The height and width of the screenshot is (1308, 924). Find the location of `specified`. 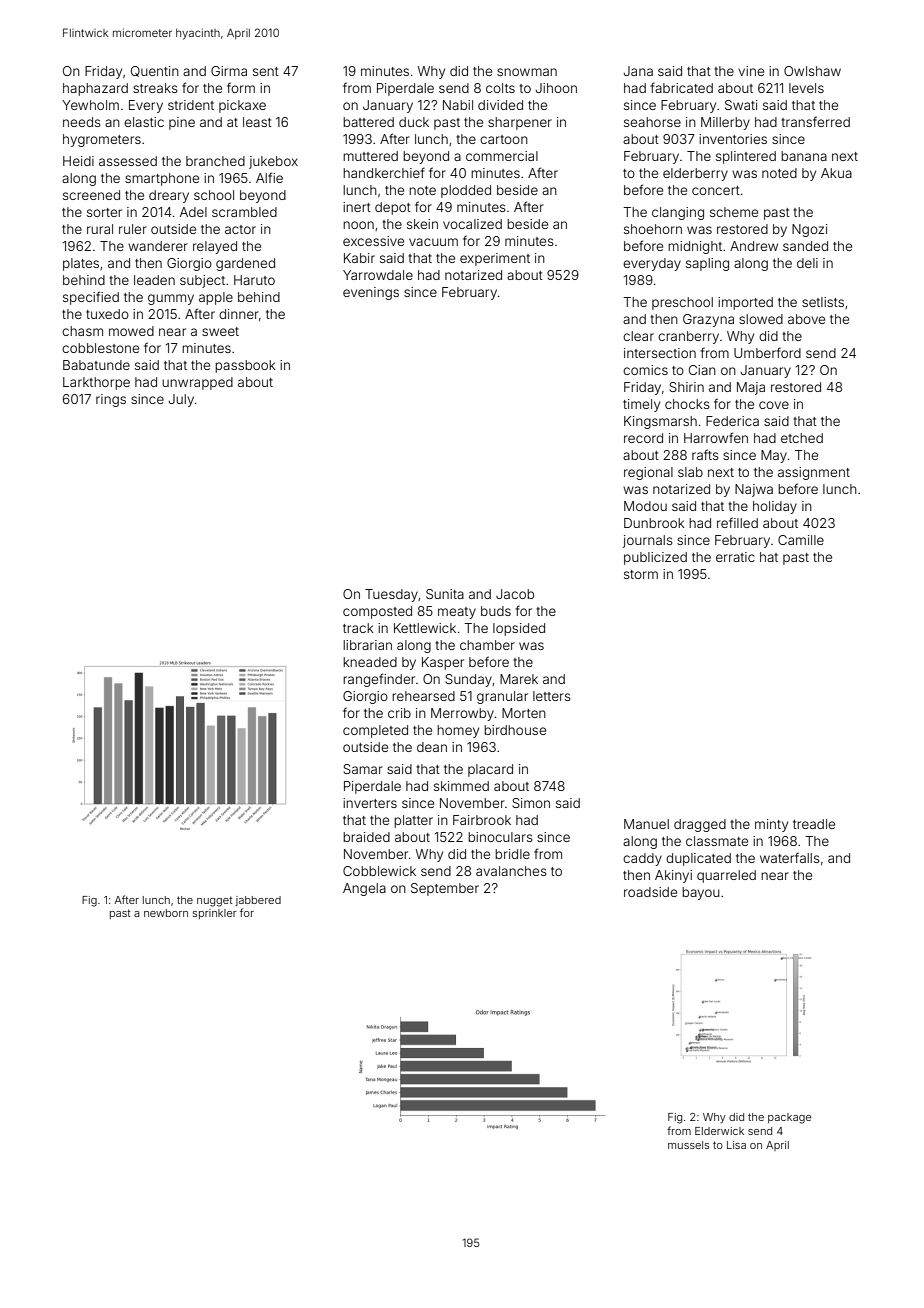

specified is located at coordinates (91, 298).
